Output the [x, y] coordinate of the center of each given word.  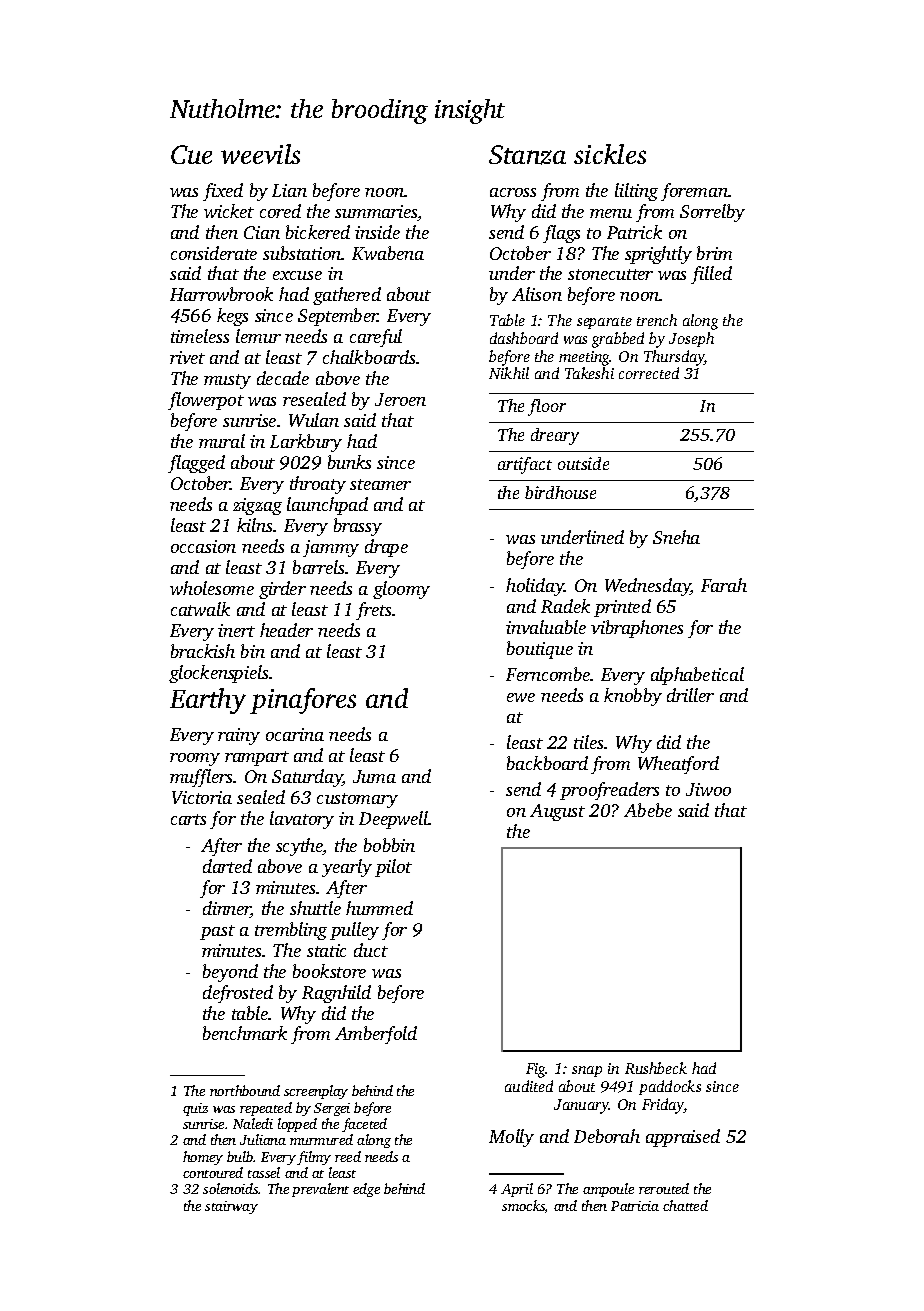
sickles [610, 154]
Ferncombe [548, 674]
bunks [349, 462]
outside [583, 463]
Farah [724, 585]
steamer [380, 484]
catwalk [200, 609]
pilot [393, 868]
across [513, 192]
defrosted [238, 994]
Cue [191, 154]
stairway [231, 1207]
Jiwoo [708, 789]
